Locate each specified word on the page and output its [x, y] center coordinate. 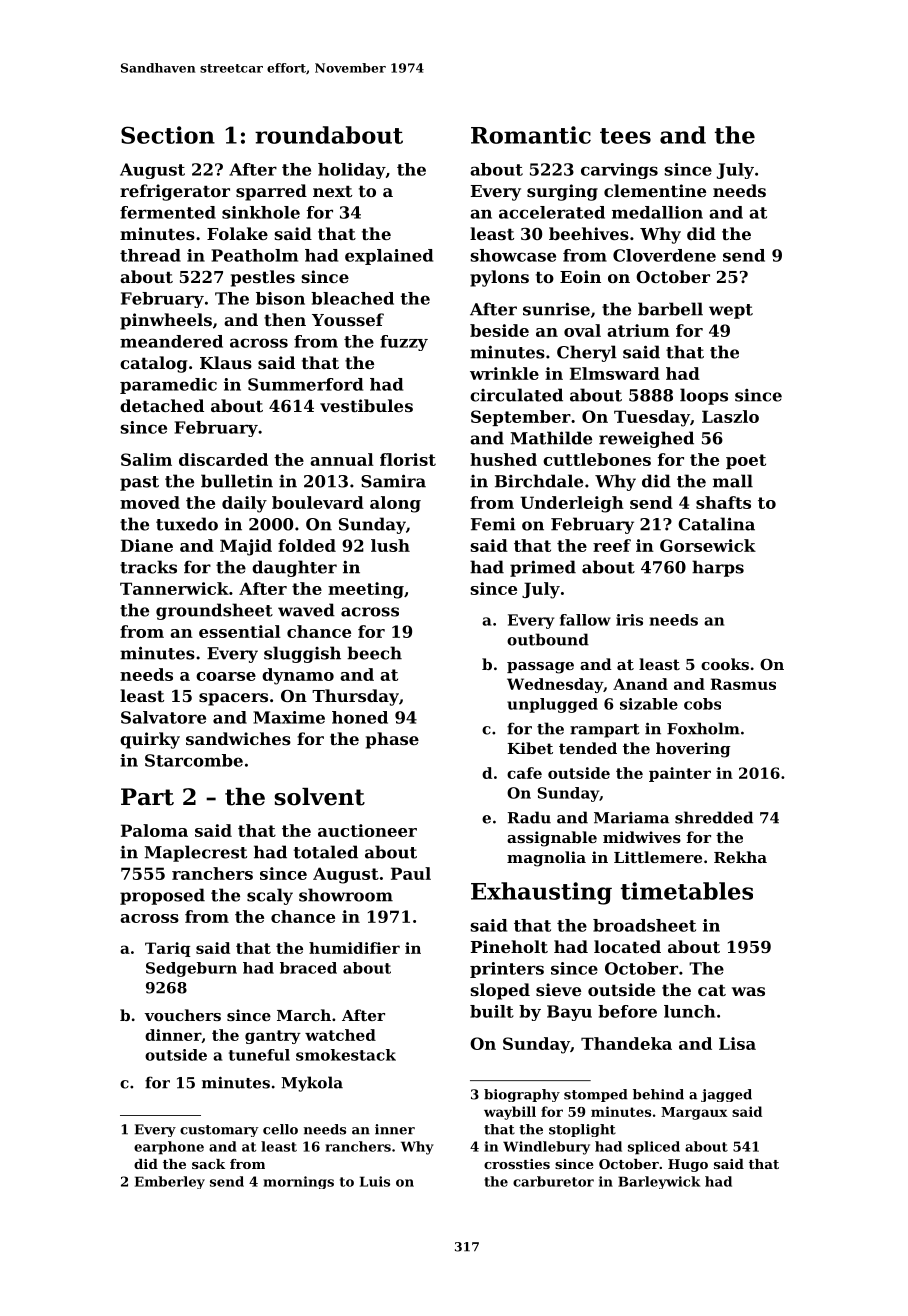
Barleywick [659, 1182]
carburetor [553, 1181]
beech [374, 653]
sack [208, 1164]
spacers [233, 699]
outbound [548, 639]
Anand [640, 684]
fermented [168, 212]
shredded [714, 817]
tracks [148, 567]
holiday [351, 171]
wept [731, 311]
